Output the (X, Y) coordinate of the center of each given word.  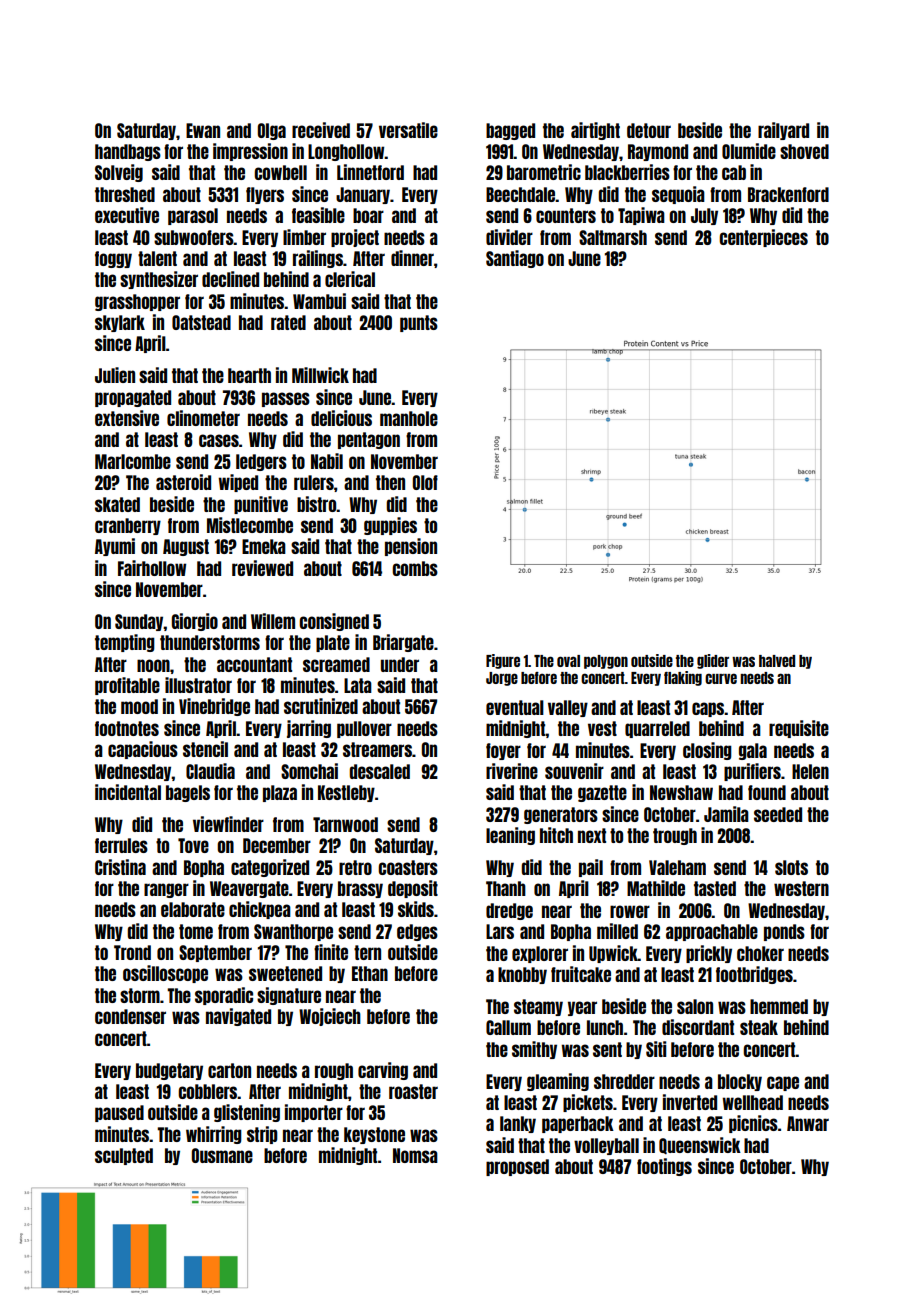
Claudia (210, 771)
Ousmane (222, 1155)
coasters (408, 867)
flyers (265, 195)
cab (734, 172)
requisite (799, 729)
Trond (132, 952)
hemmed (779, 1006)
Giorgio (195, 622)
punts (419, 323)
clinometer (203, 418)
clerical (350, 279)
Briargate (403, 643)
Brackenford (788, 194)
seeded (778, 814)
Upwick (613, 954)
